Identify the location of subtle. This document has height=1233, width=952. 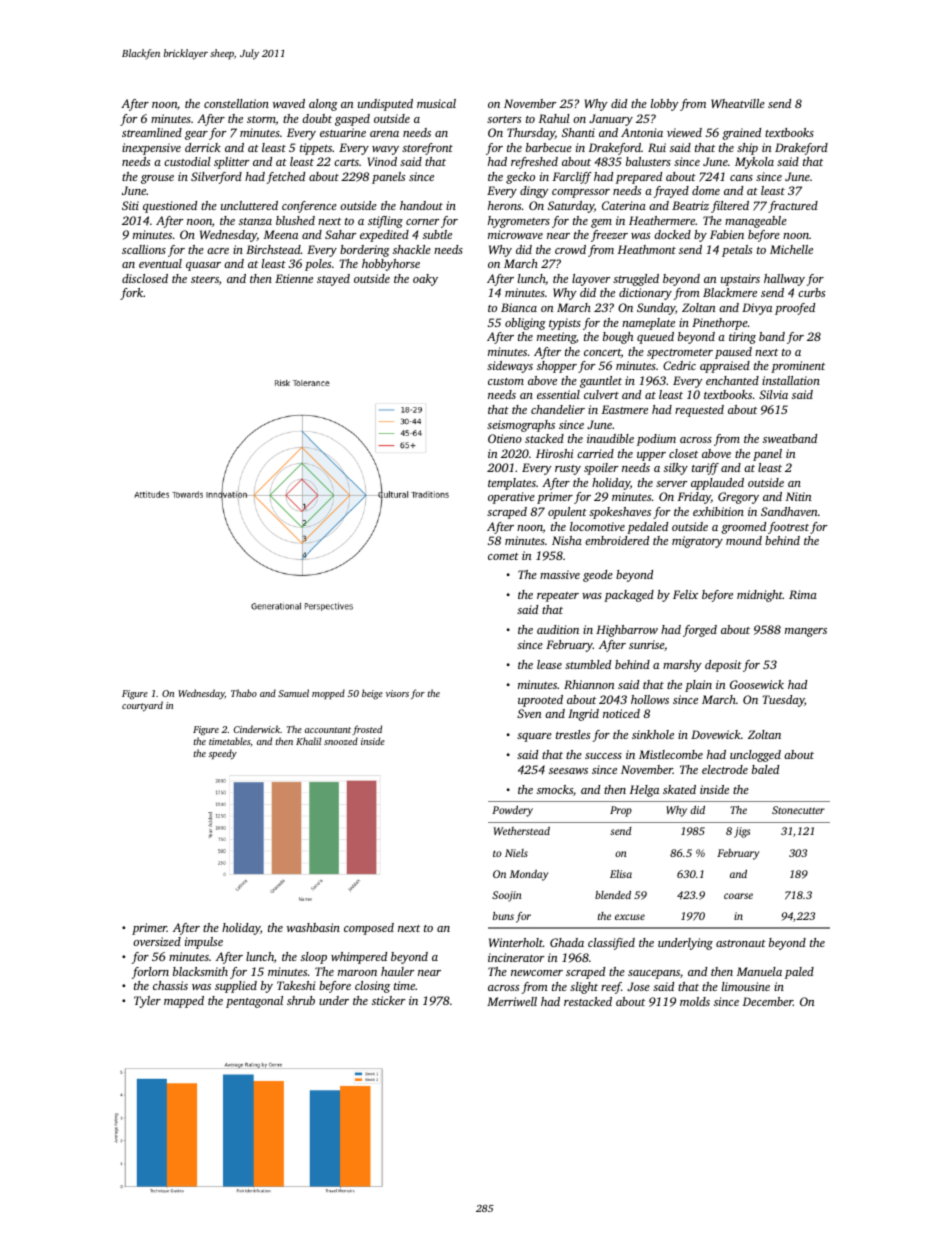
(437, 234).
